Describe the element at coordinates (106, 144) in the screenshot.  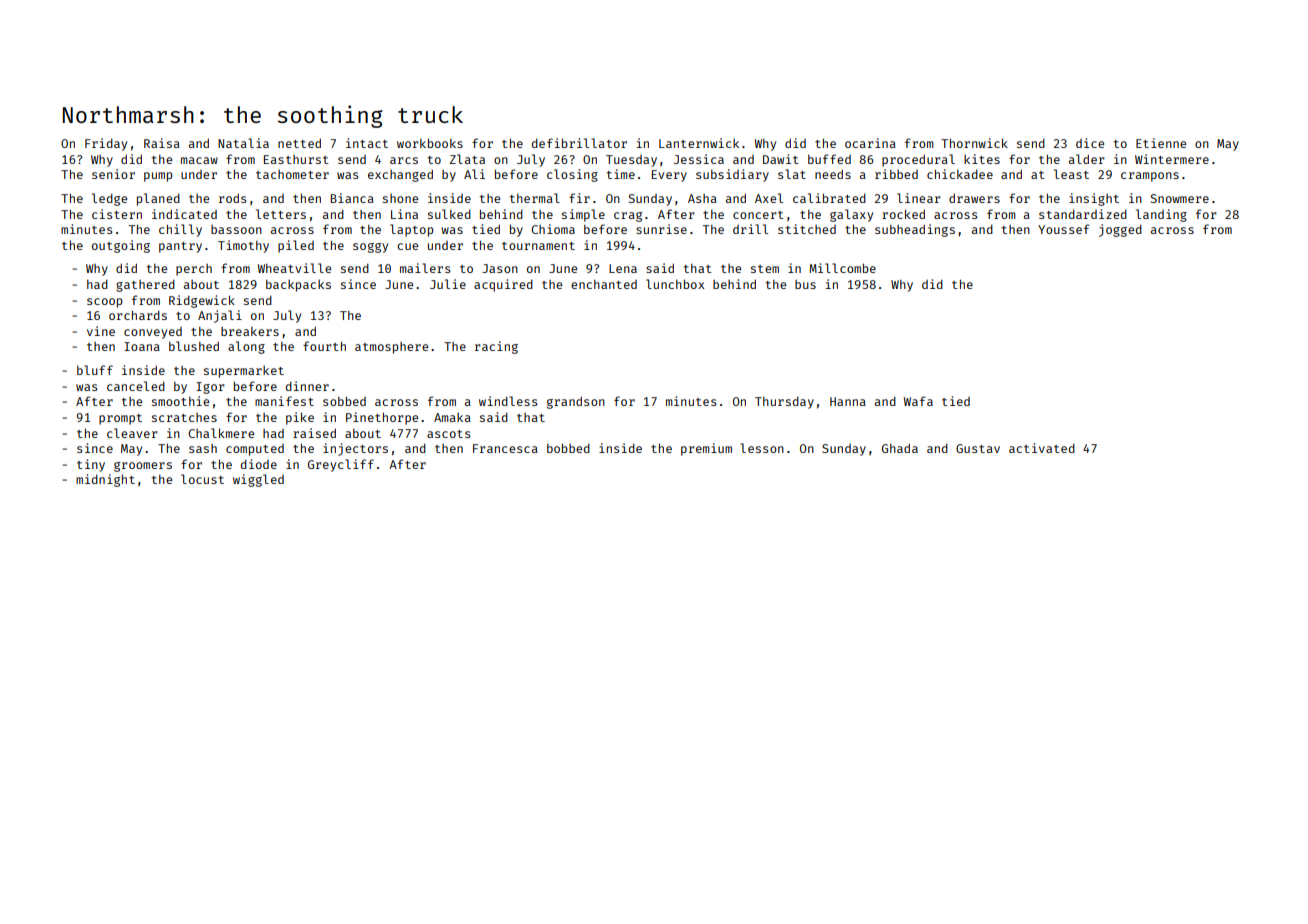
I see `Friday` at that location.
